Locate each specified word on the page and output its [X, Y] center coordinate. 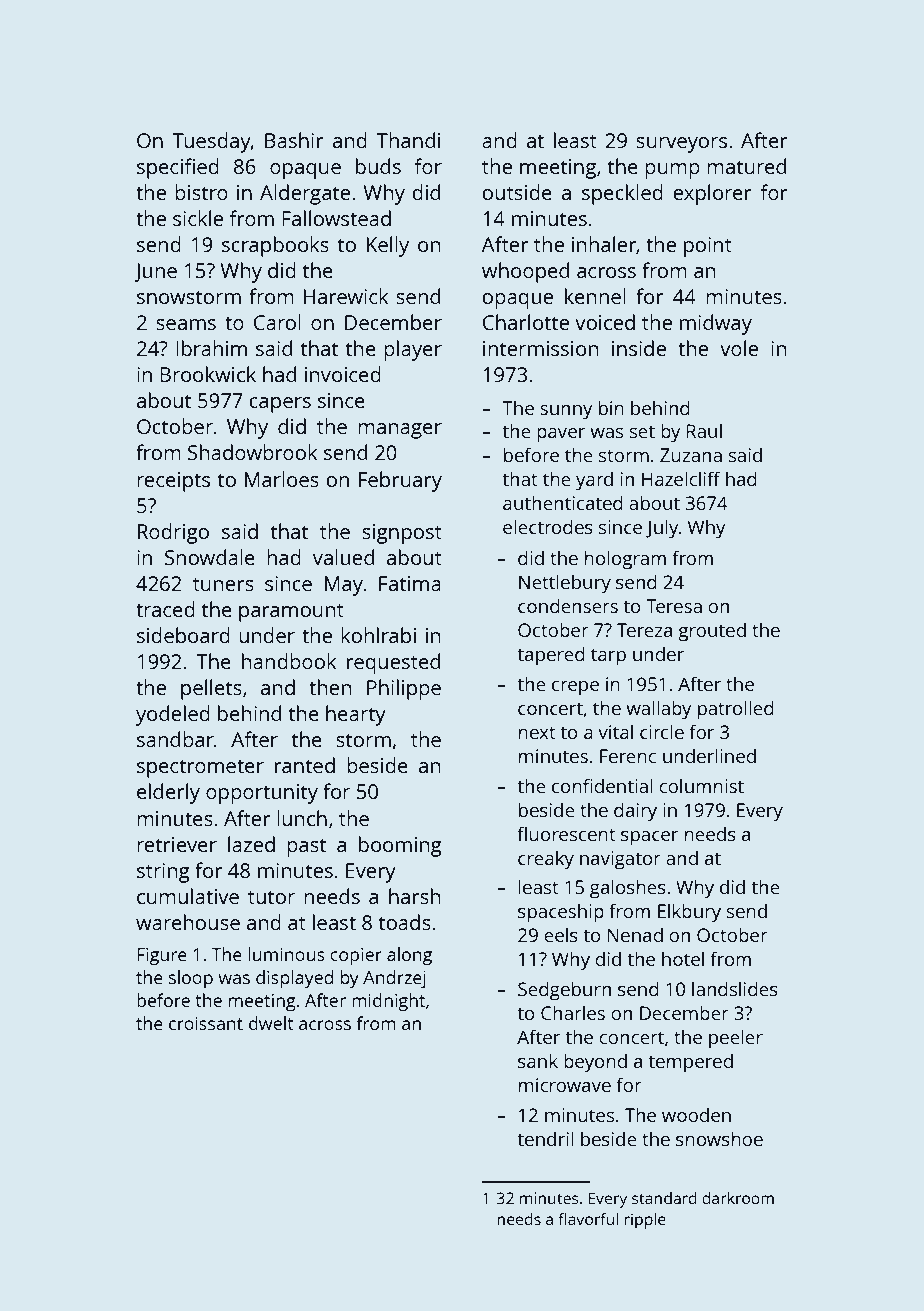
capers [280, 405]
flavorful [588, 1219]
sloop [191, 979]
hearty [356, 715]
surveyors [681, 145]
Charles [573, 1012]
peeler [736, 1039]
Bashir [294, 140]
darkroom [738, 1198]
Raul [704, 430]
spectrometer [200, 768]
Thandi [409, 140]
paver [561, 435]
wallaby [659, 710]
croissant [206, 1023]
